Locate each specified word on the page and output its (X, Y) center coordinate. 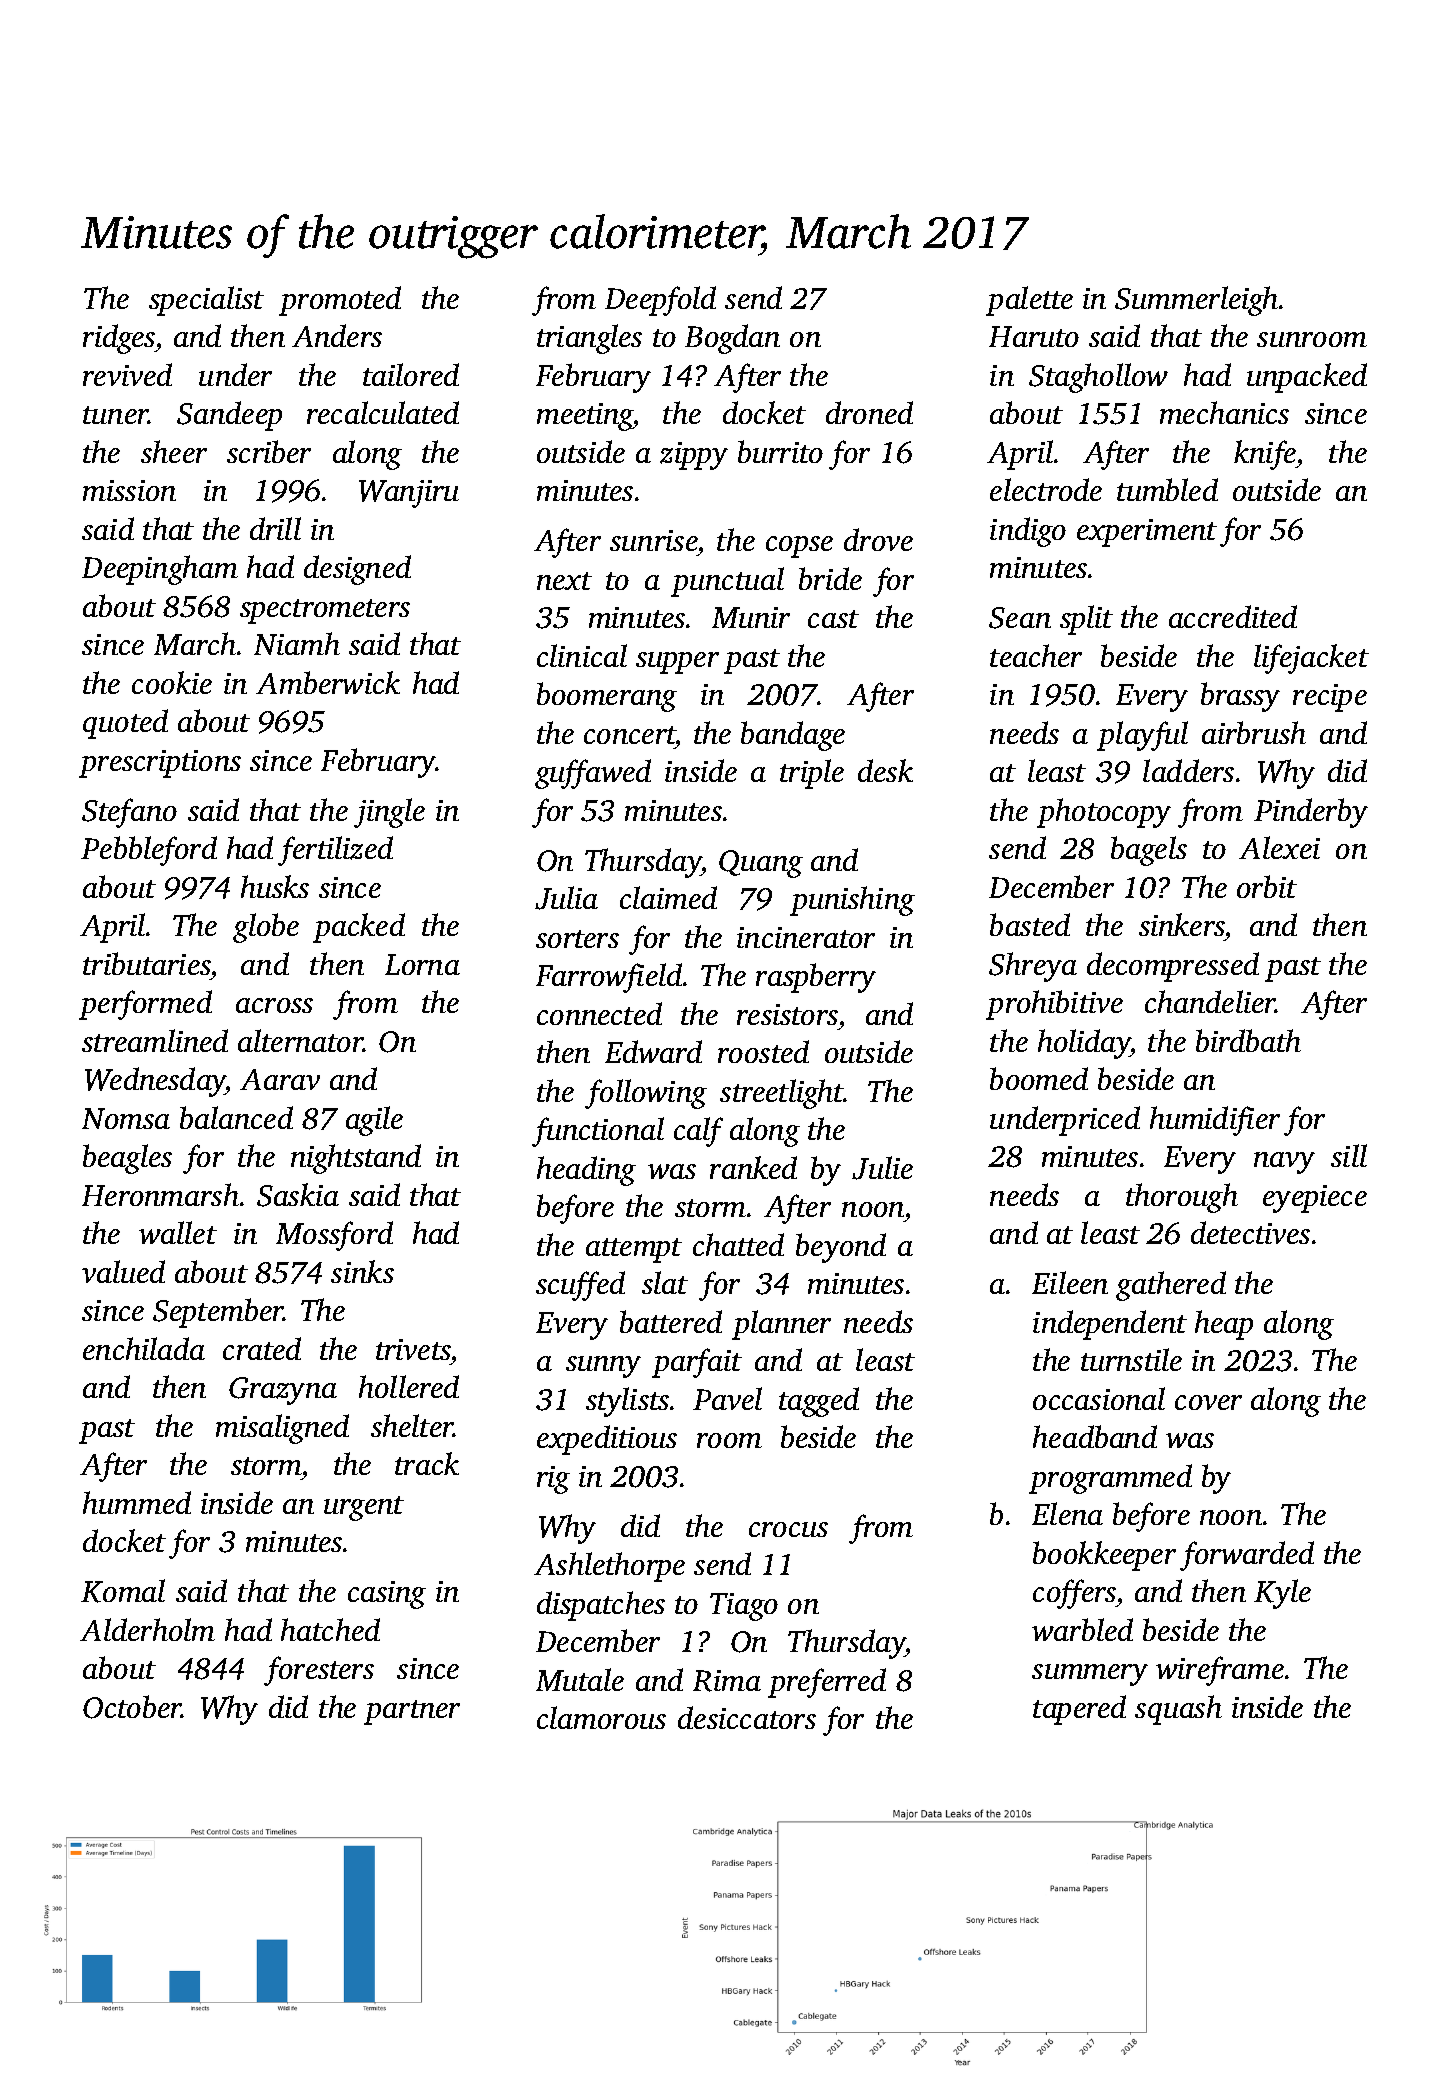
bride (830, 578)
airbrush (1254, 732)
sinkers (1182, 924)
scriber (269, 451)
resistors (787, 1014)
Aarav (280, 1079)
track (427, 1463)
